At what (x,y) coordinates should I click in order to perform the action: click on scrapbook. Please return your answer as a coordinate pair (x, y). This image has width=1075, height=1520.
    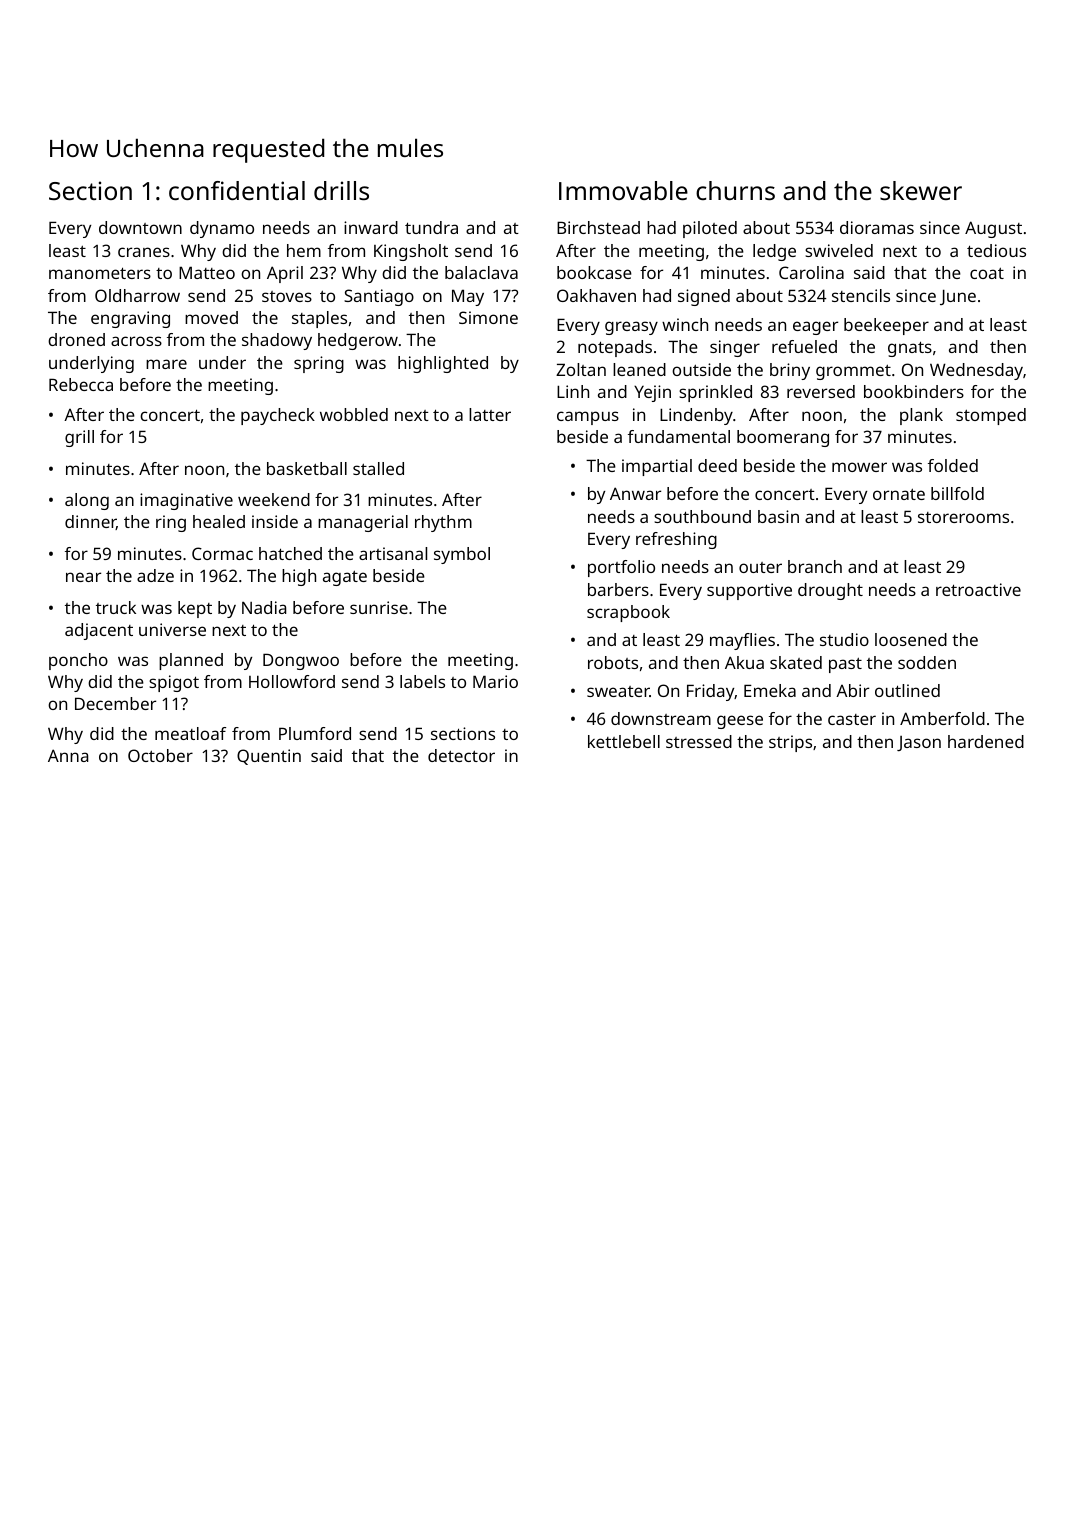
    Looking at the image, I should click on (628, 613).
